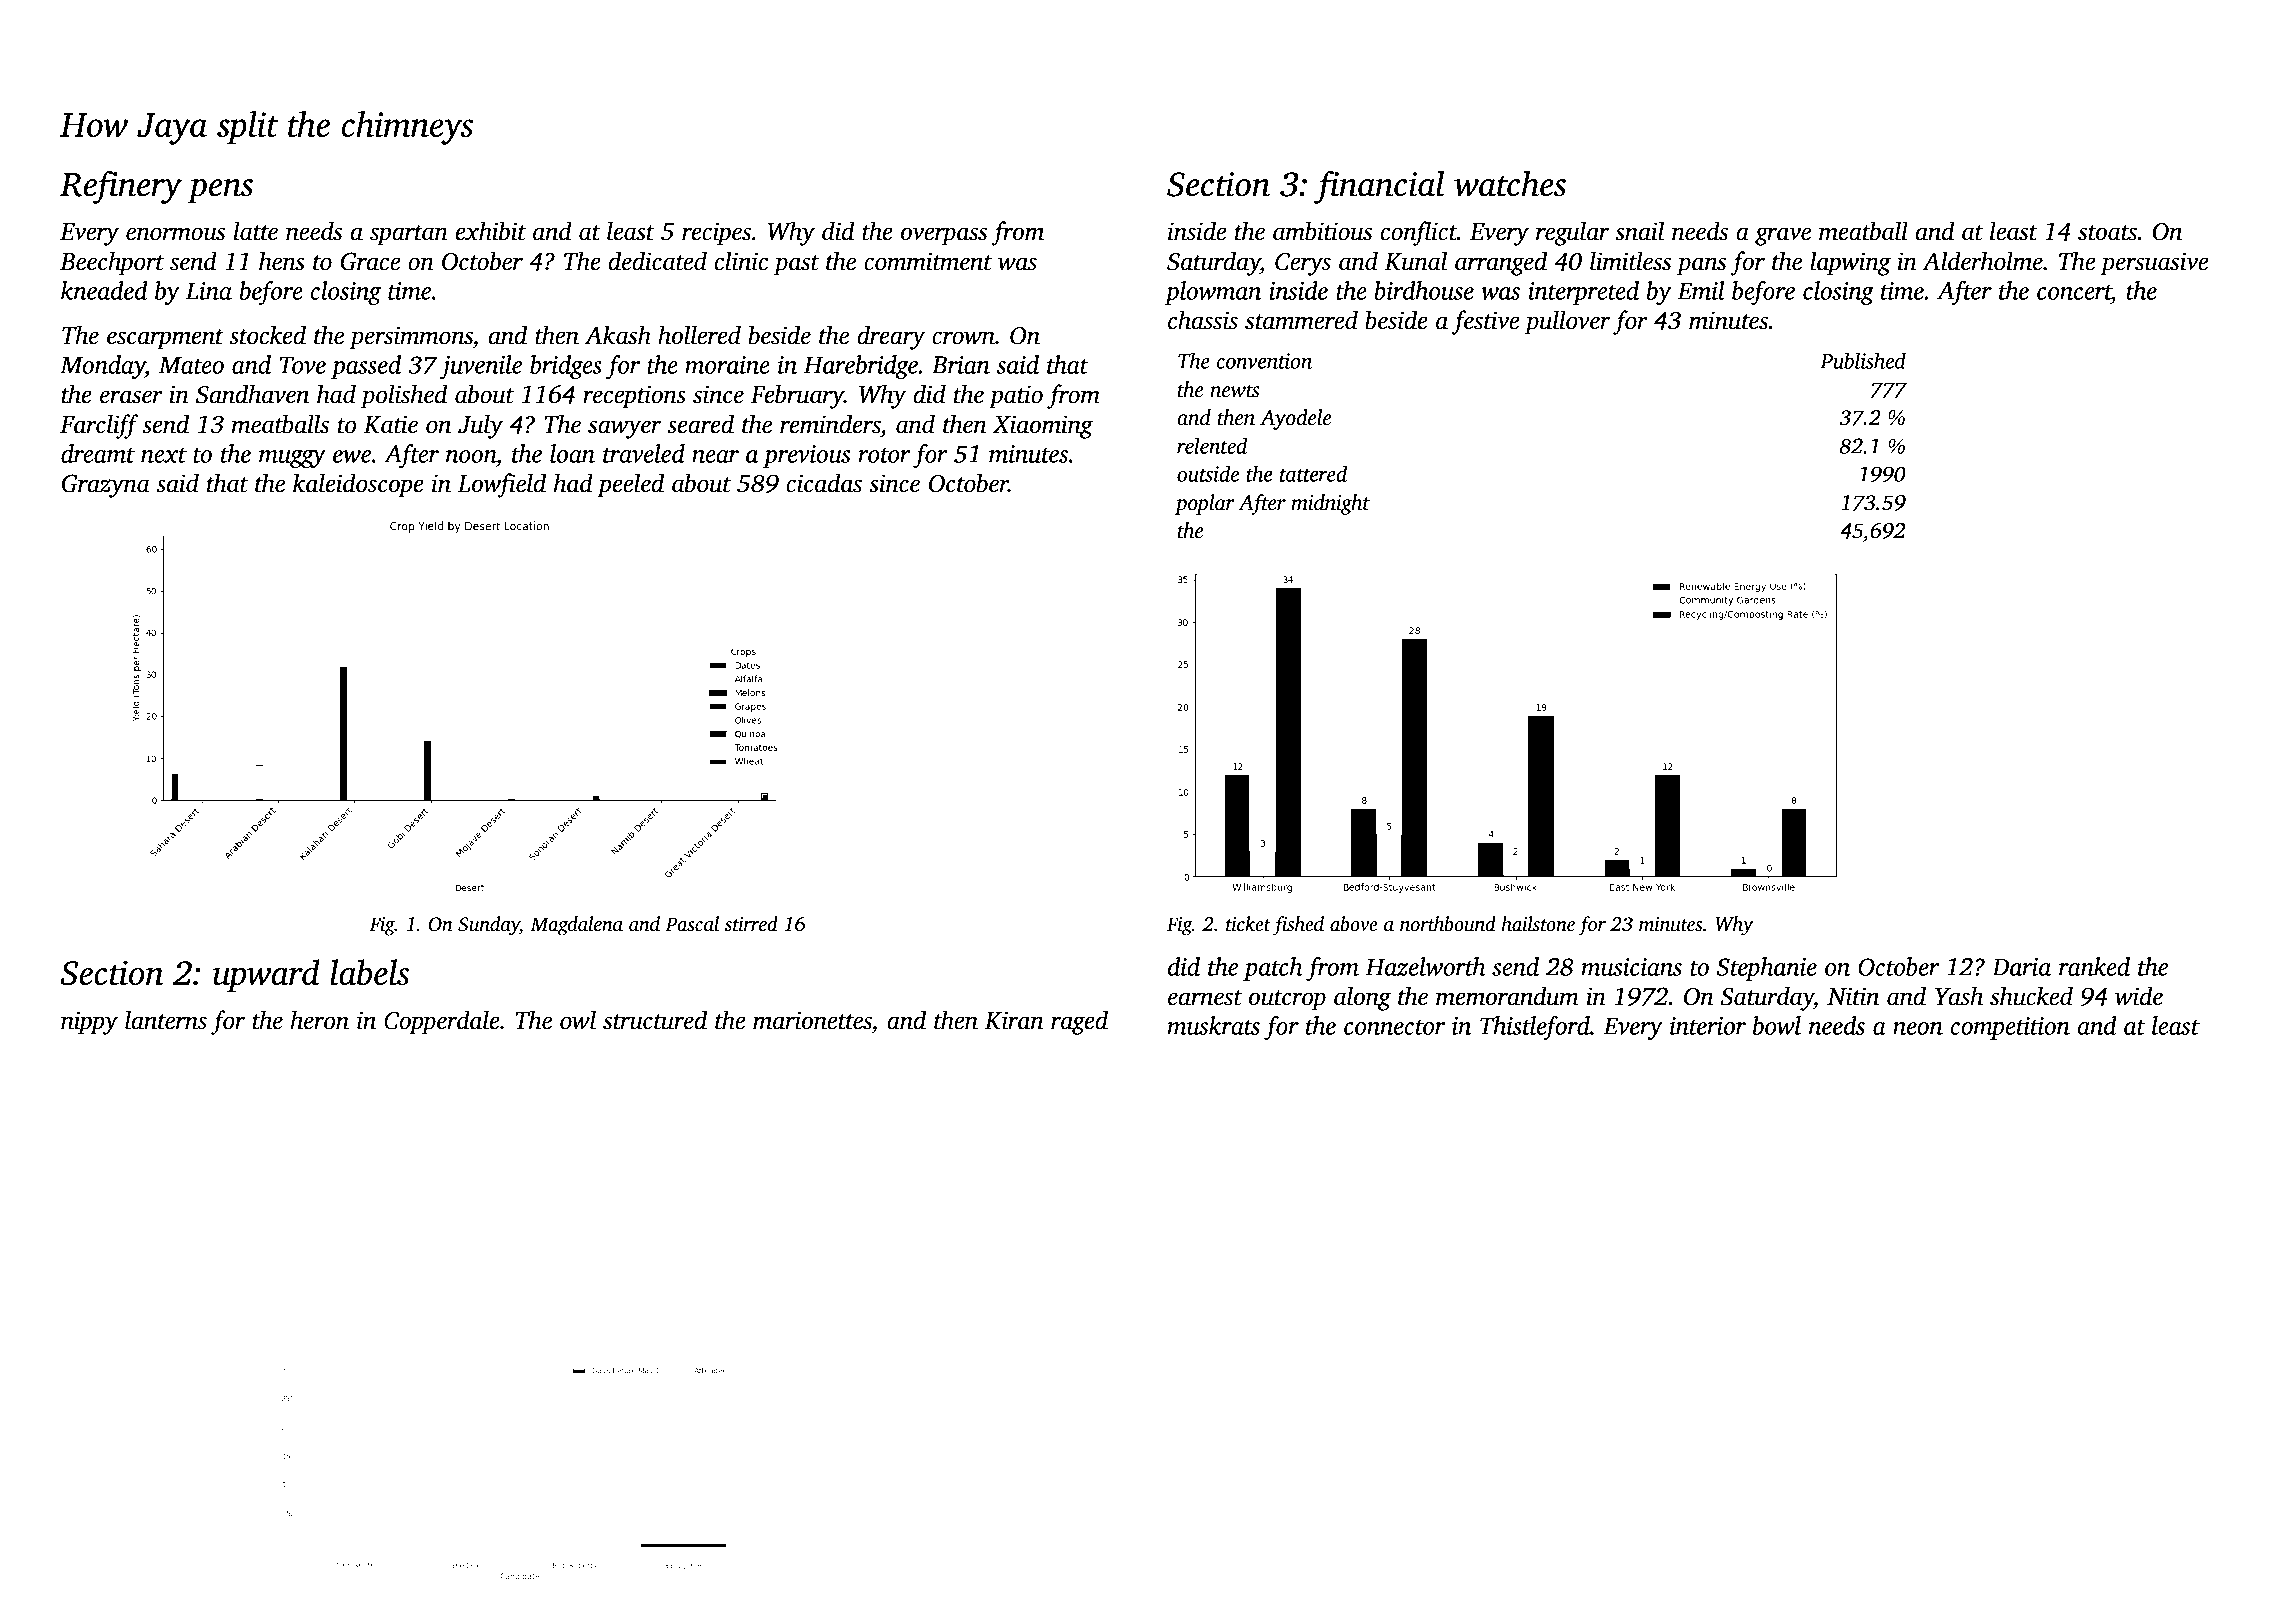 This image has width=2282, height=1614. I want to click on tattered, so click(1313, 473).
